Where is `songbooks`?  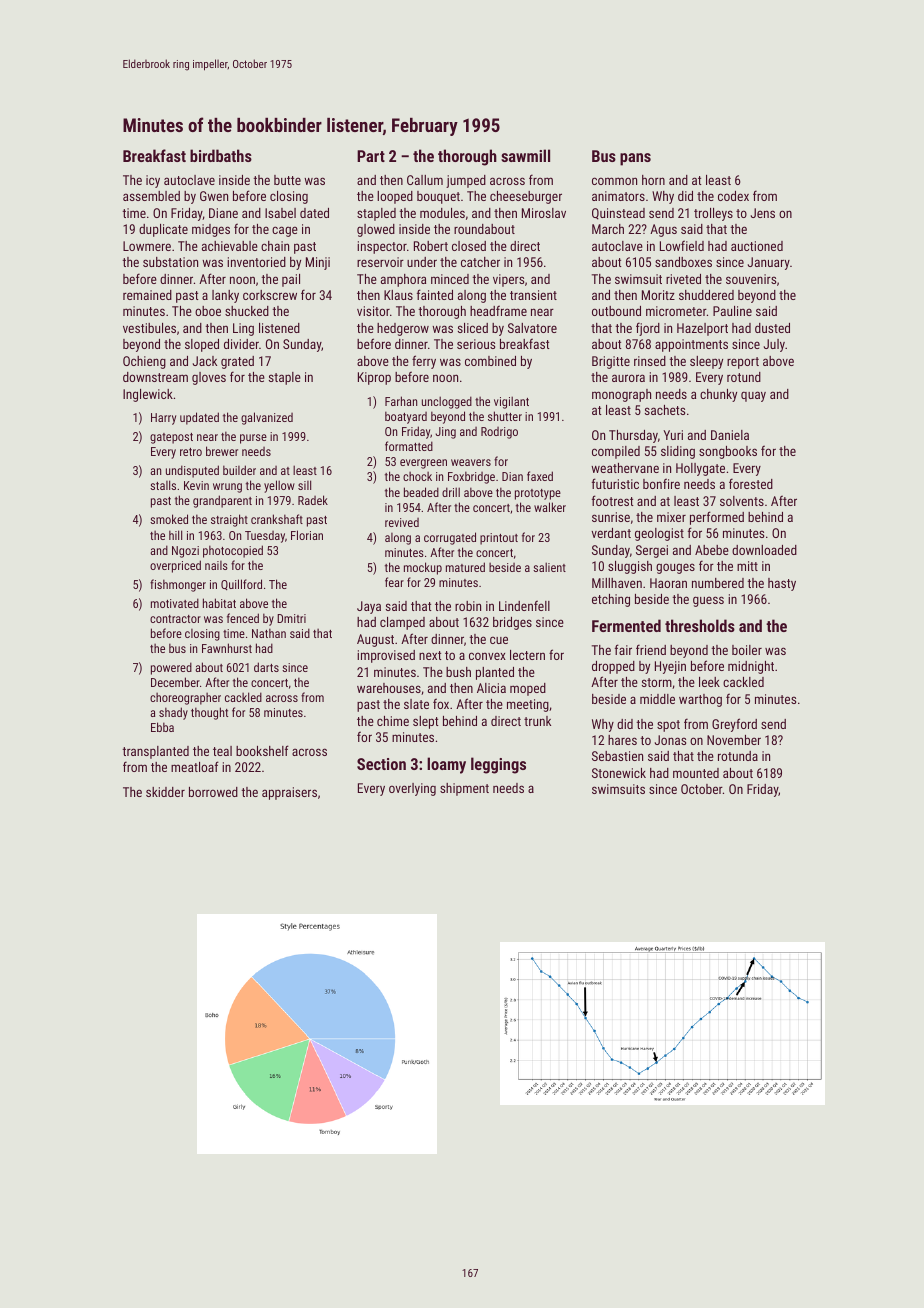 songbooks is located at coordinates (728, 452).
